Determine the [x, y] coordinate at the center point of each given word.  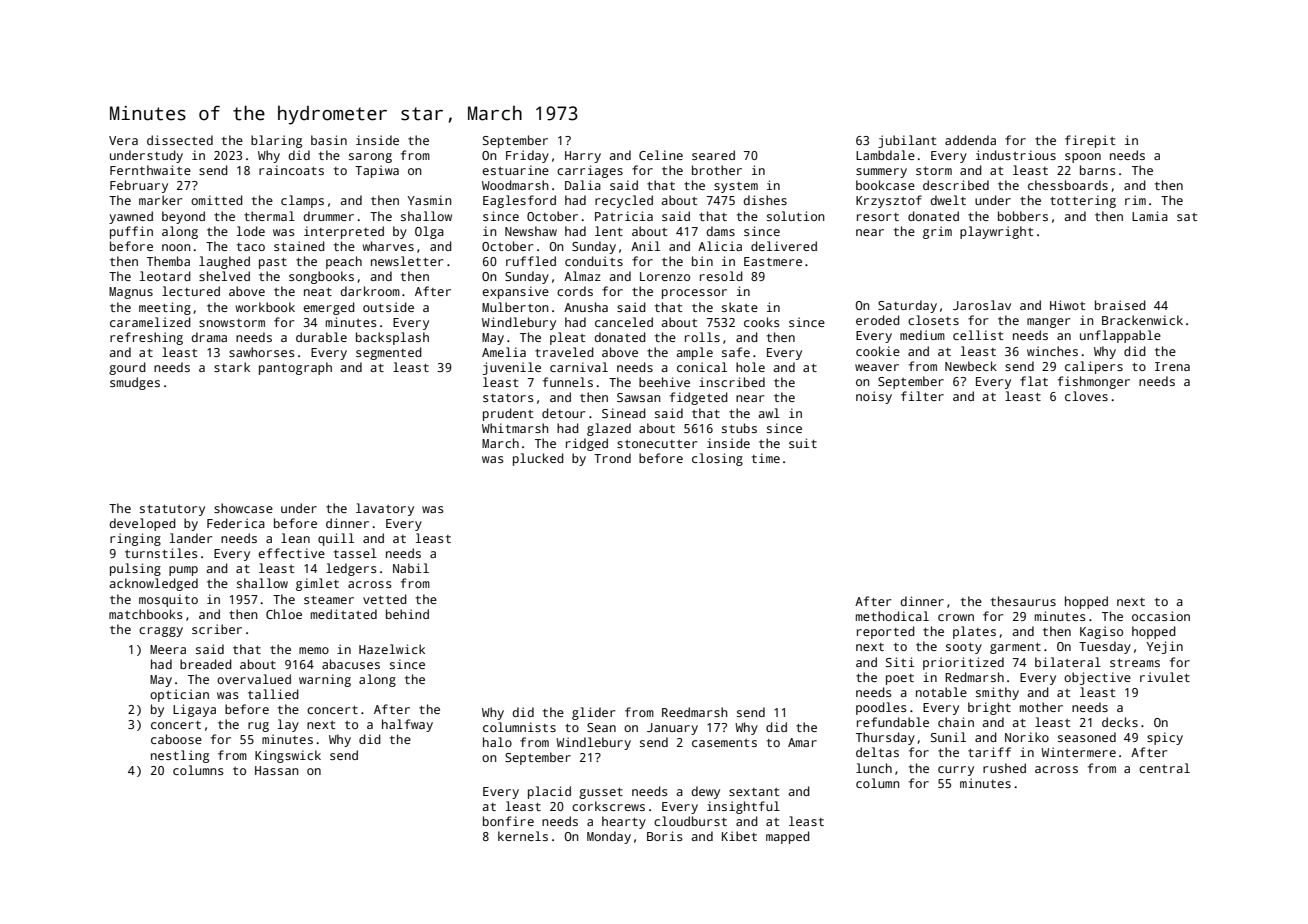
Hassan [277, 770]
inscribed [732, 382]
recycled [624, 201]
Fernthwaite [150, 170]
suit [803, 443]
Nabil [411, 568]
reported [886, 632]
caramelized [150, 322]
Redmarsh [974, 677]
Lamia [1150, 216]
